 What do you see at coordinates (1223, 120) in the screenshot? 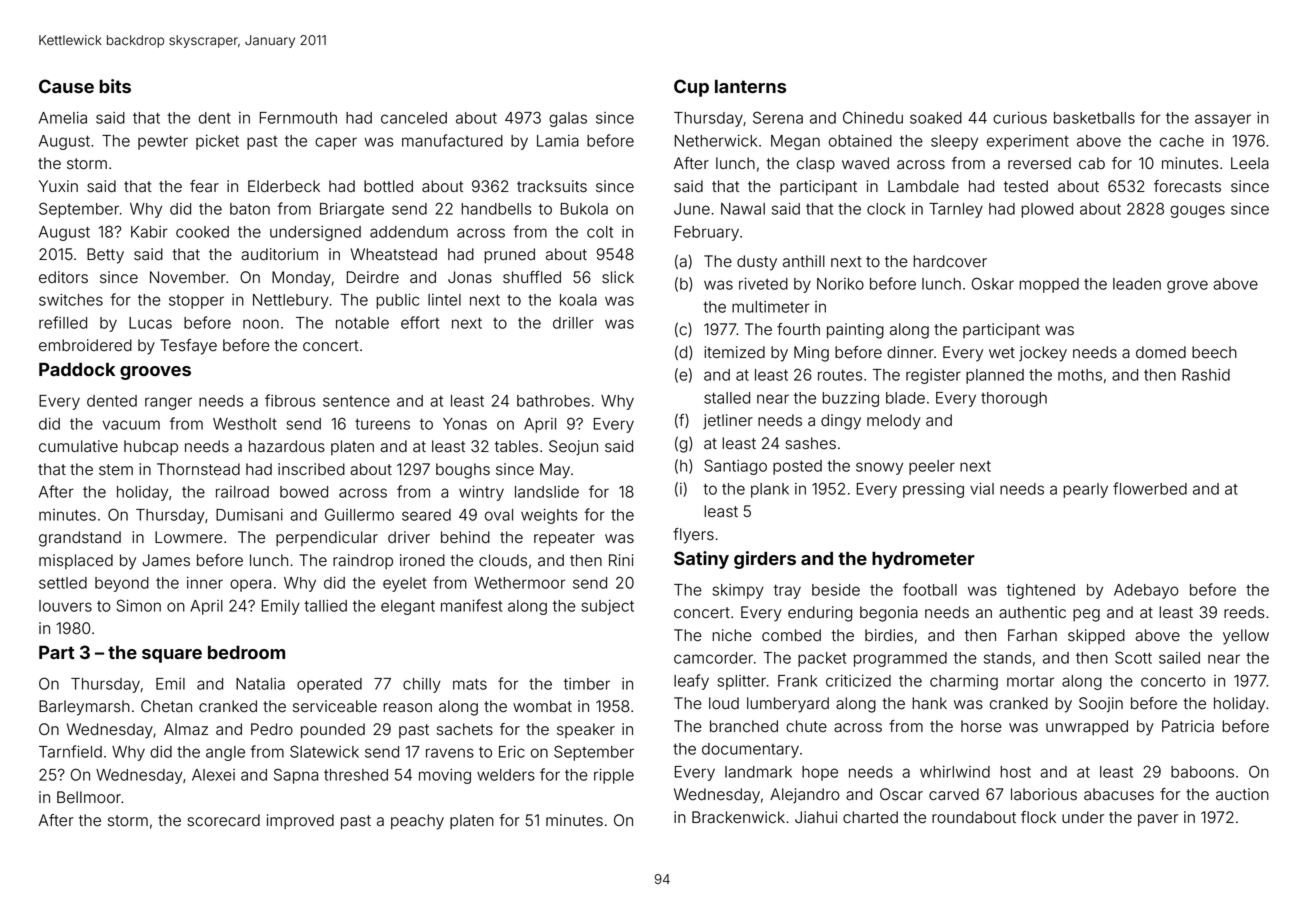
I see `assayer` at bounding box center [1223, 120].
